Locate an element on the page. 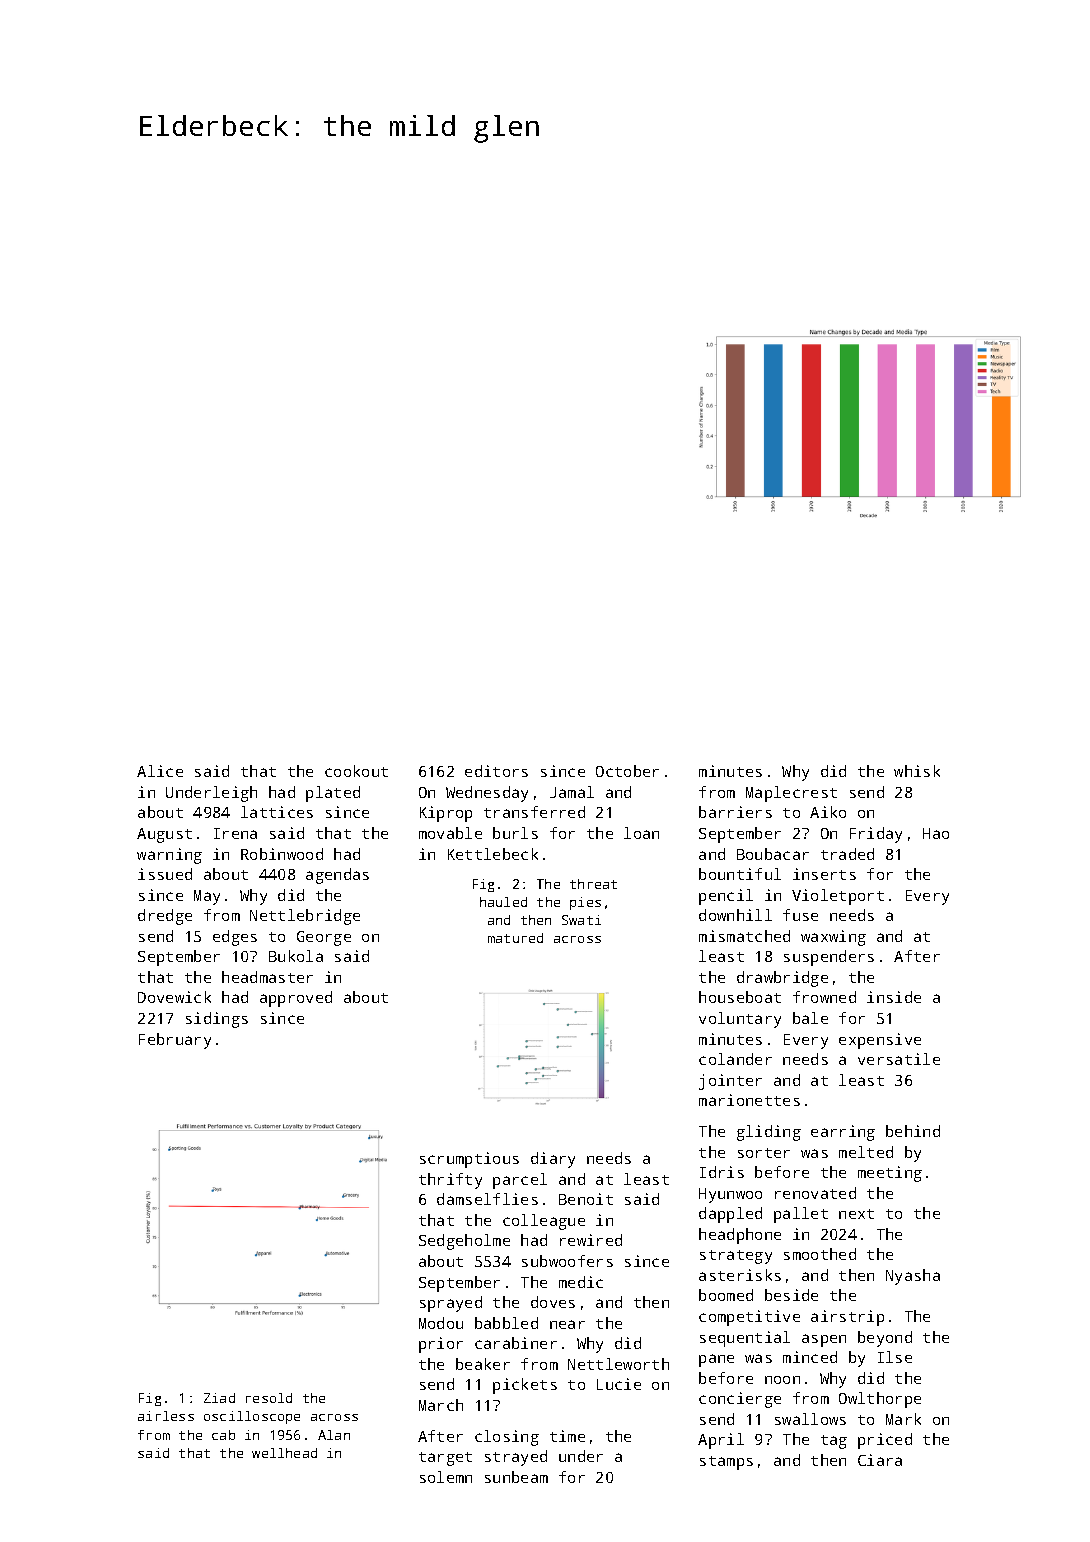 This page has height=1542, width=1090. target is located at coordinates (445, 1459).
